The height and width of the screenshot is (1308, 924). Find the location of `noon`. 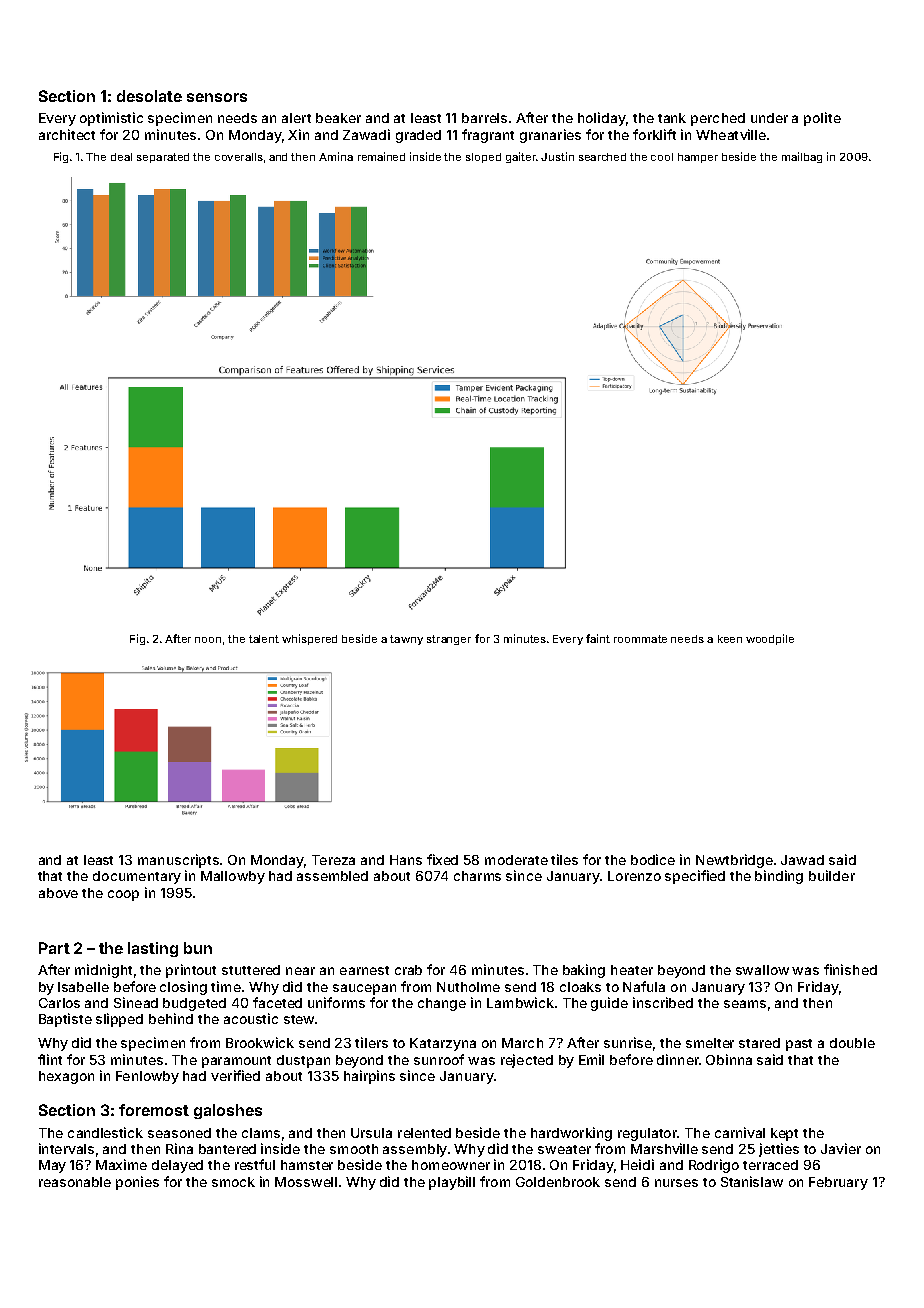

noon is located at coordinates (208, 640).
